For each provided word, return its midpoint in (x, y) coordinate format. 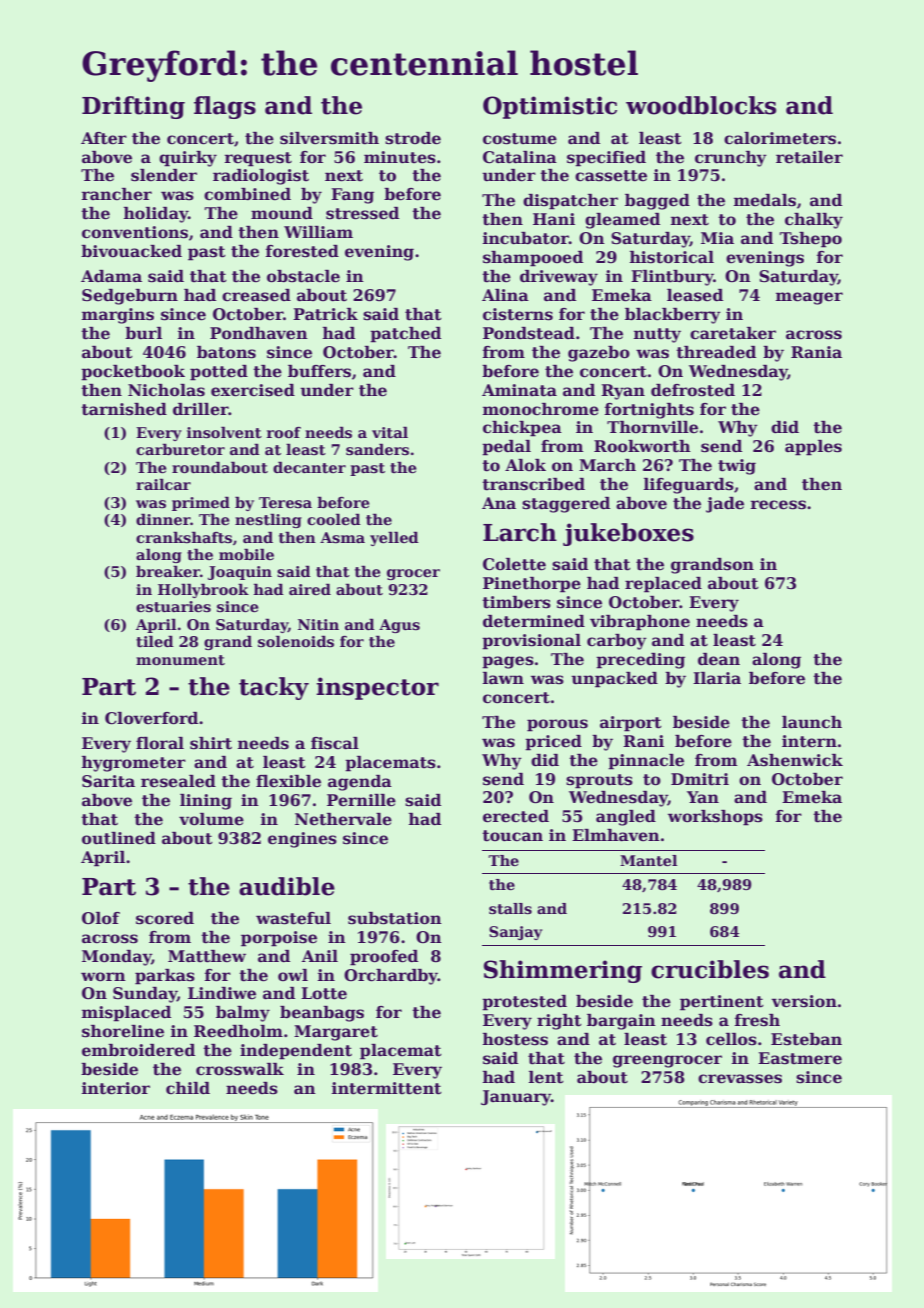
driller (201, 409)
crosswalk (240, 1069)
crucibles (710, 969)
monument (180, 660)
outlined (119, 838)
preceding (640, 661)
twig (737, 467)
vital (390, 432)
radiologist (261, 177)
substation (395, 918)
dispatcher (570, 202)
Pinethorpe (532, 585)
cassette (611, 176)
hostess (515, 1039)
